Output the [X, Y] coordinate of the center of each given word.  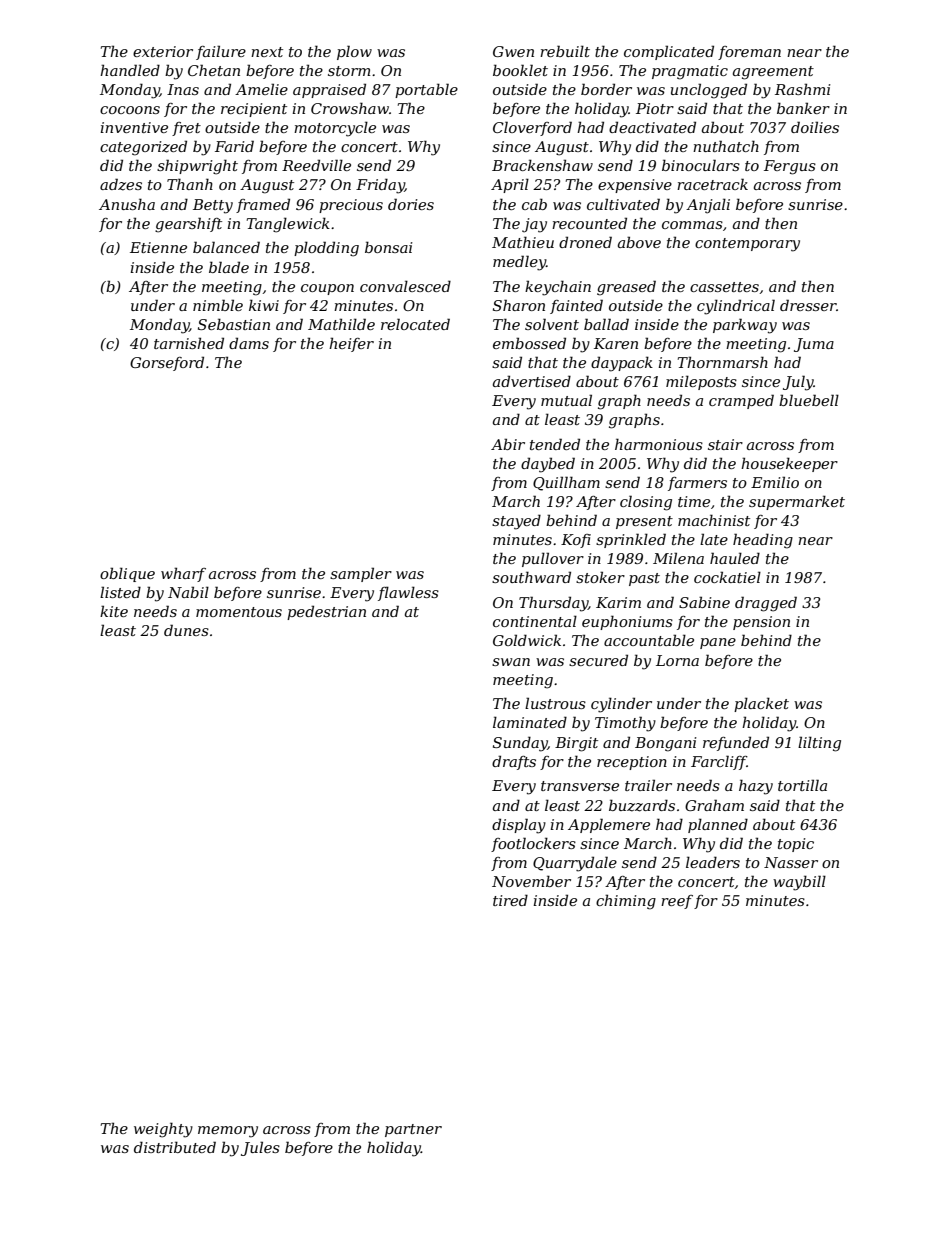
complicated [669, 52]
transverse [580, 786]
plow [354, 52]
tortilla [802, 785]
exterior [163, 51]
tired [510, 900]
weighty [163, 1130]
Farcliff [719, 762]
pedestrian [326, 612]
